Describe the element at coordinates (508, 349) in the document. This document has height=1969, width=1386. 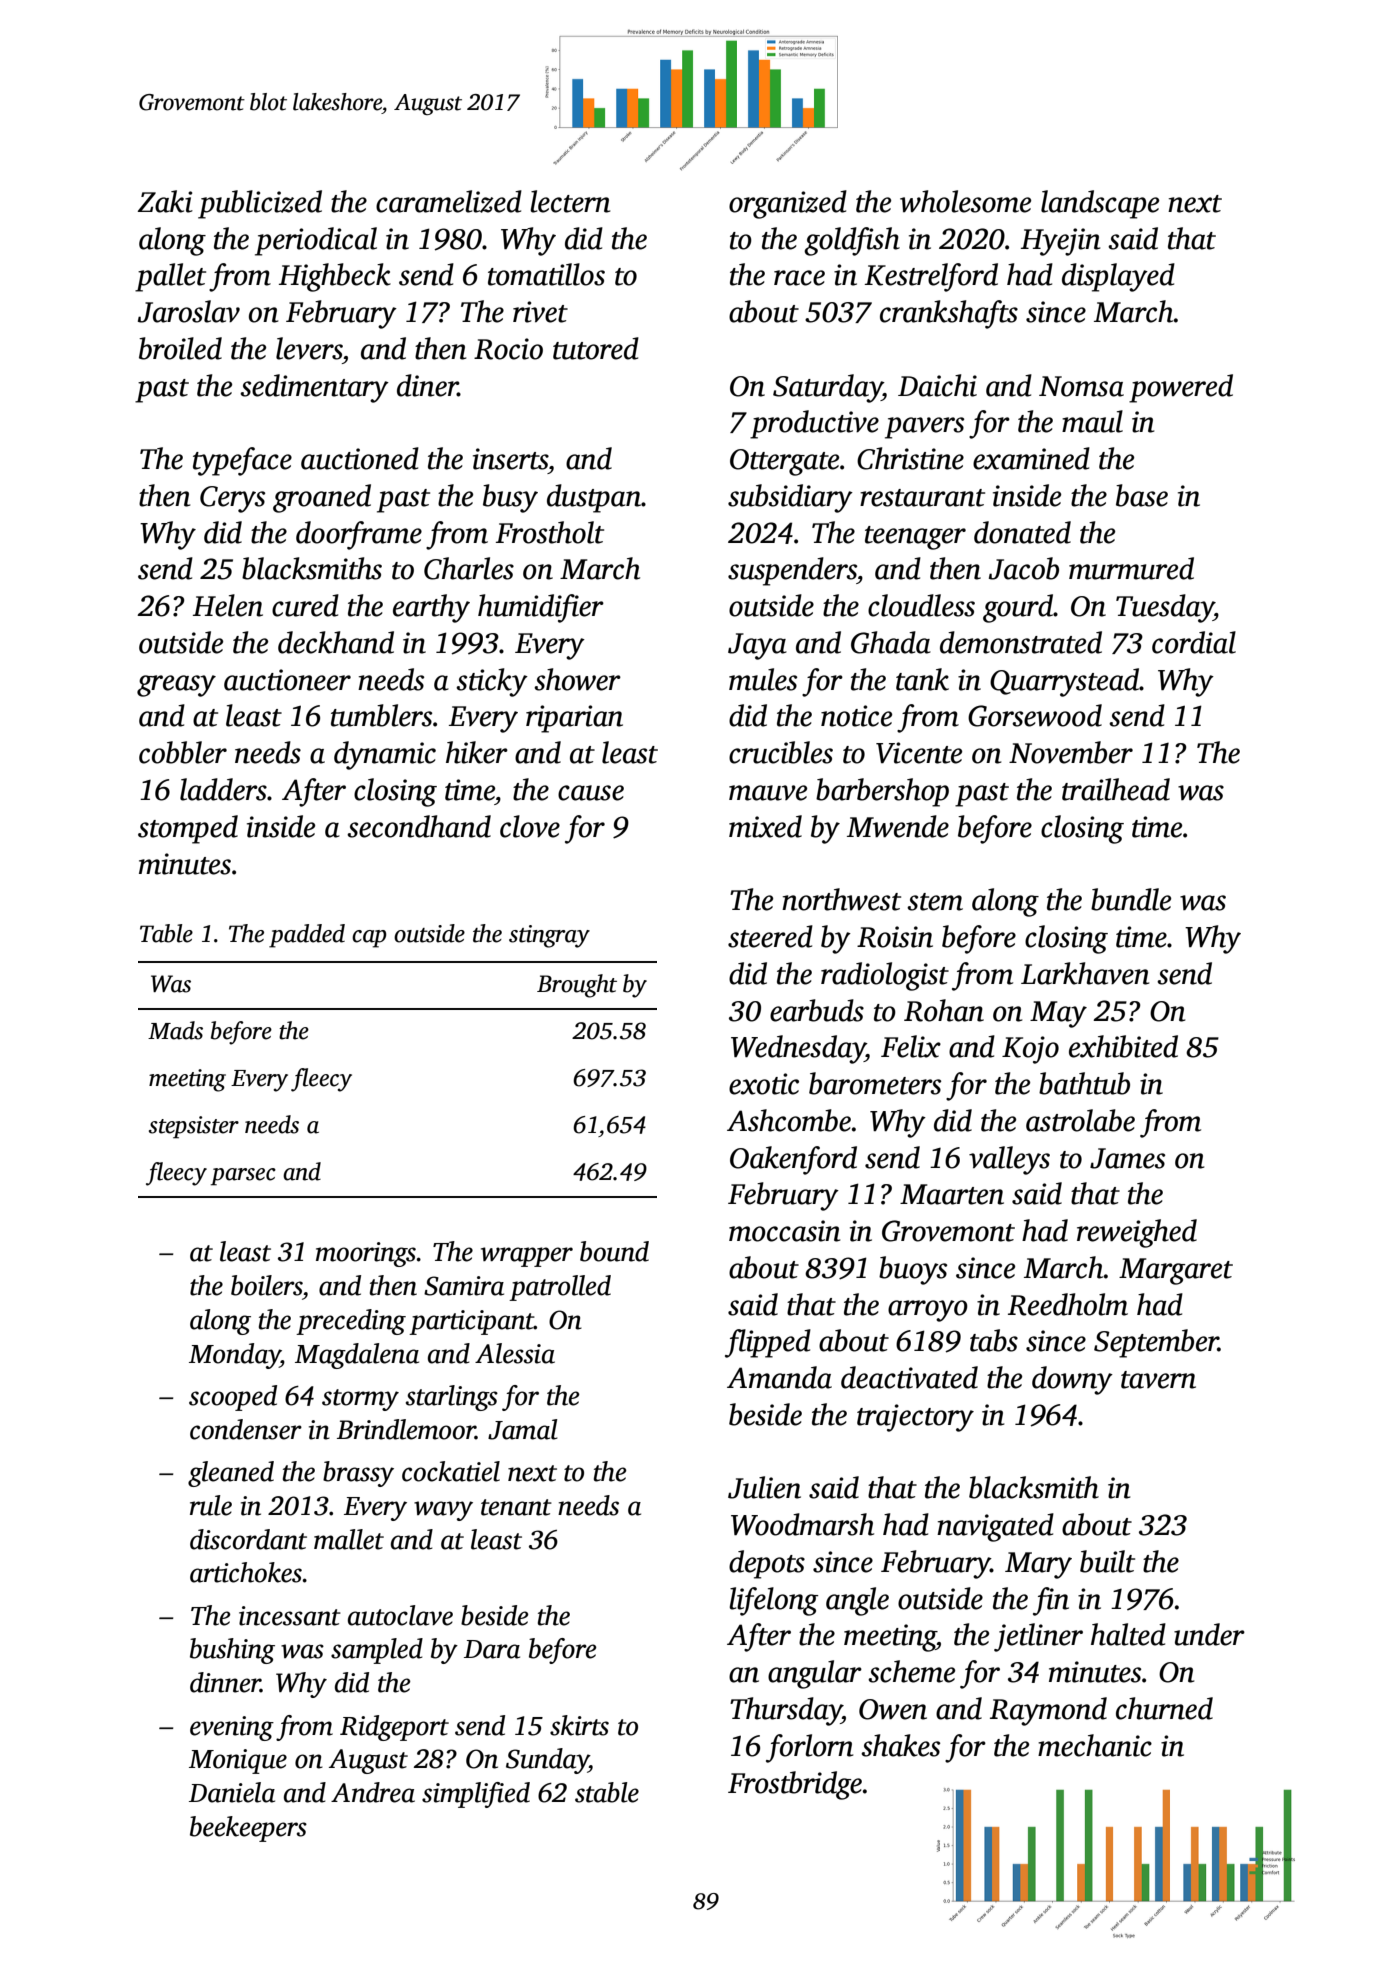
I see `Rocio` at that location.
